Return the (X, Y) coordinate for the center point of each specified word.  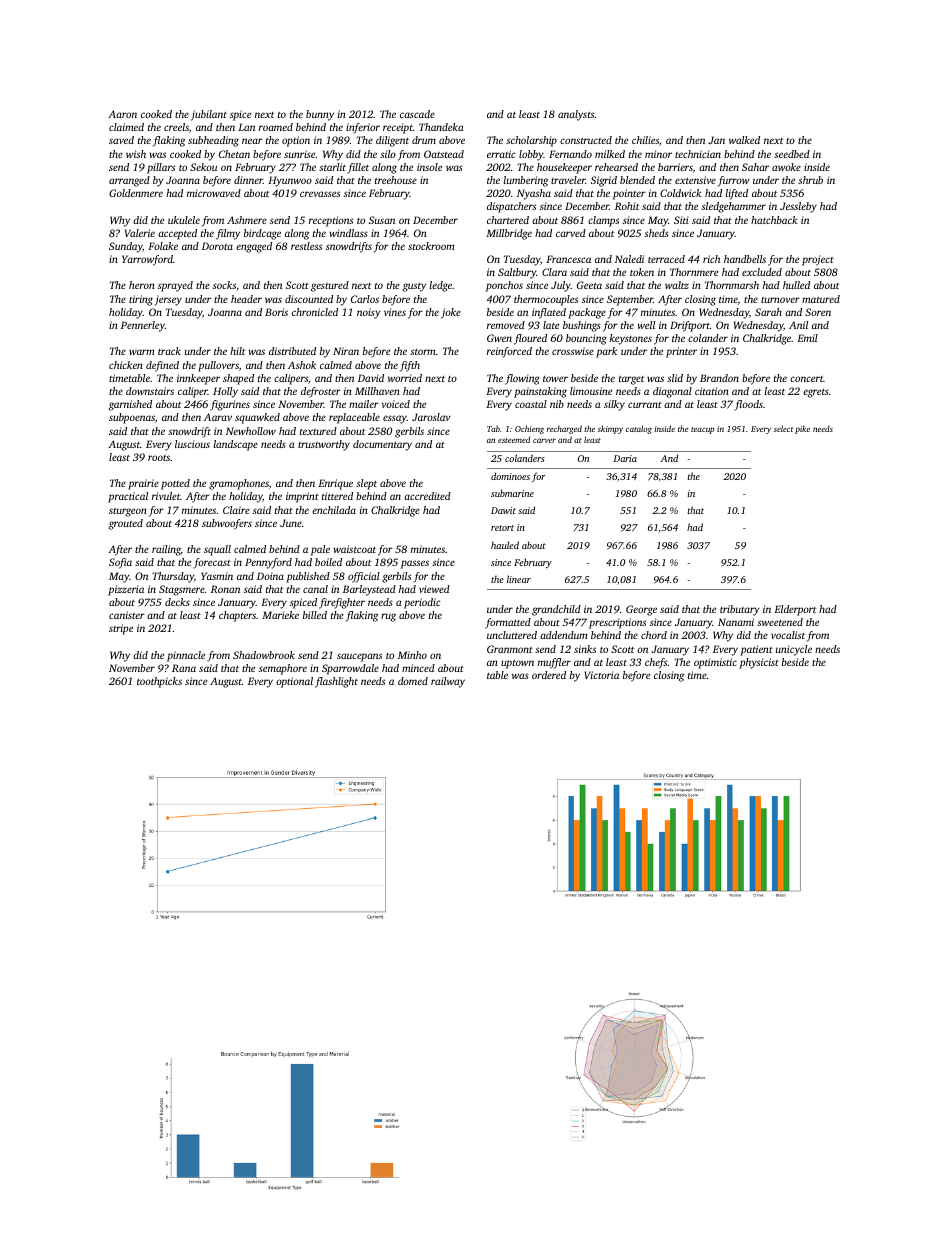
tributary (740, 610)
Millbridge (509, 234)
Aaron (122, 114)
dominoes (510, 476)
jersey (168, 300)
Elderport (795, 610)
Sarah (768, 312)
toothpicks (159, 682)
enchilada (334, 510)
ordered (549, 675)
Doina (270, 576)
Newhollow (251, 431)
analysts (576, 115)
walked (744, 140)
